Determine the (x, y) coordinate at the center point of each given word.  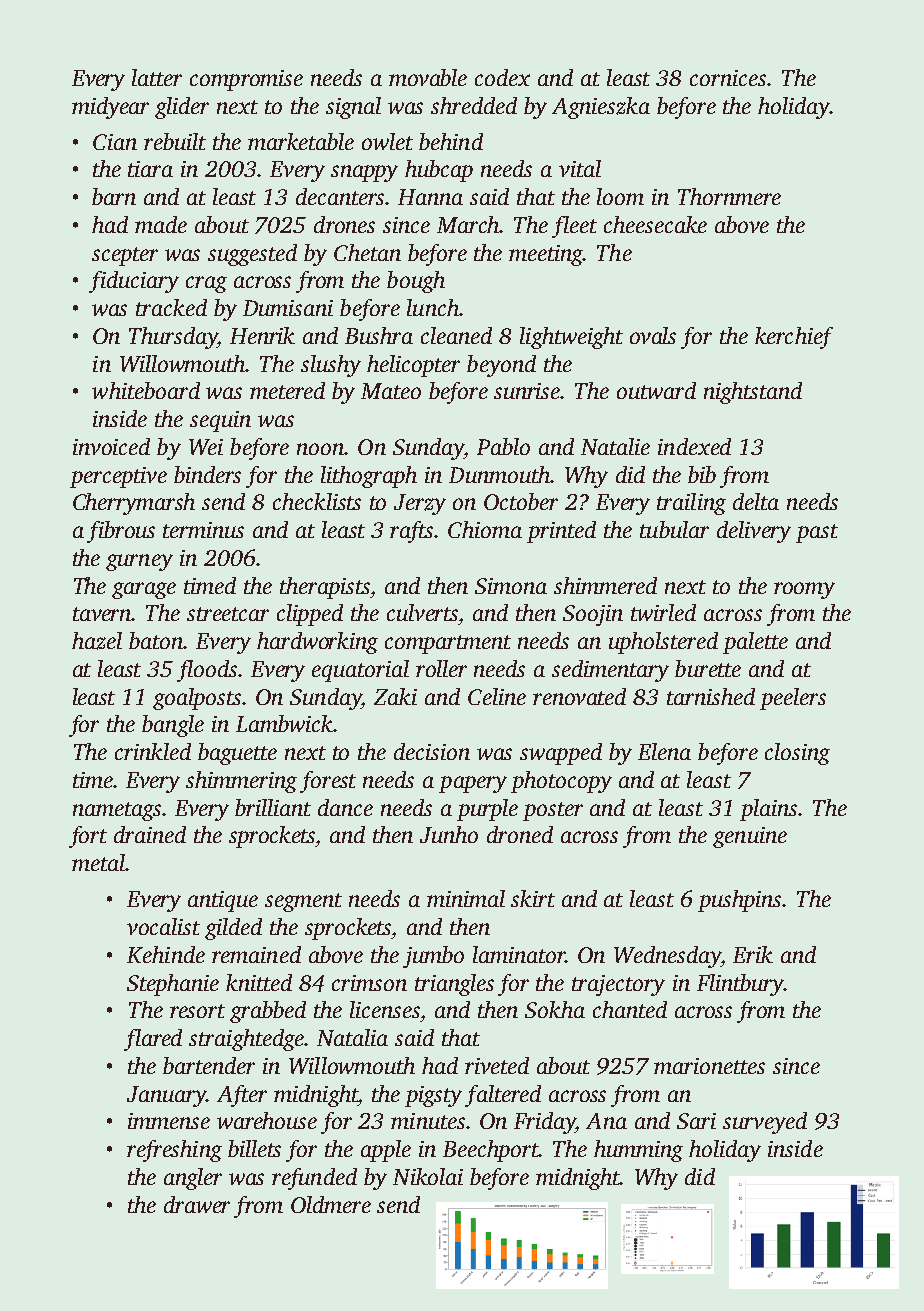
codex (502, 77)
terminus (203, 530)
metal (98, 862)
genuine (750, 837)
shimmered (605, 585)
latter (157, 77)
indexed (694, 446)
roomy (804, 590)
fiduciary (134, 282)
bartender (209, 1065)
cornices (728, 78)
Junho (449, 834)
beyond (501, 366)
